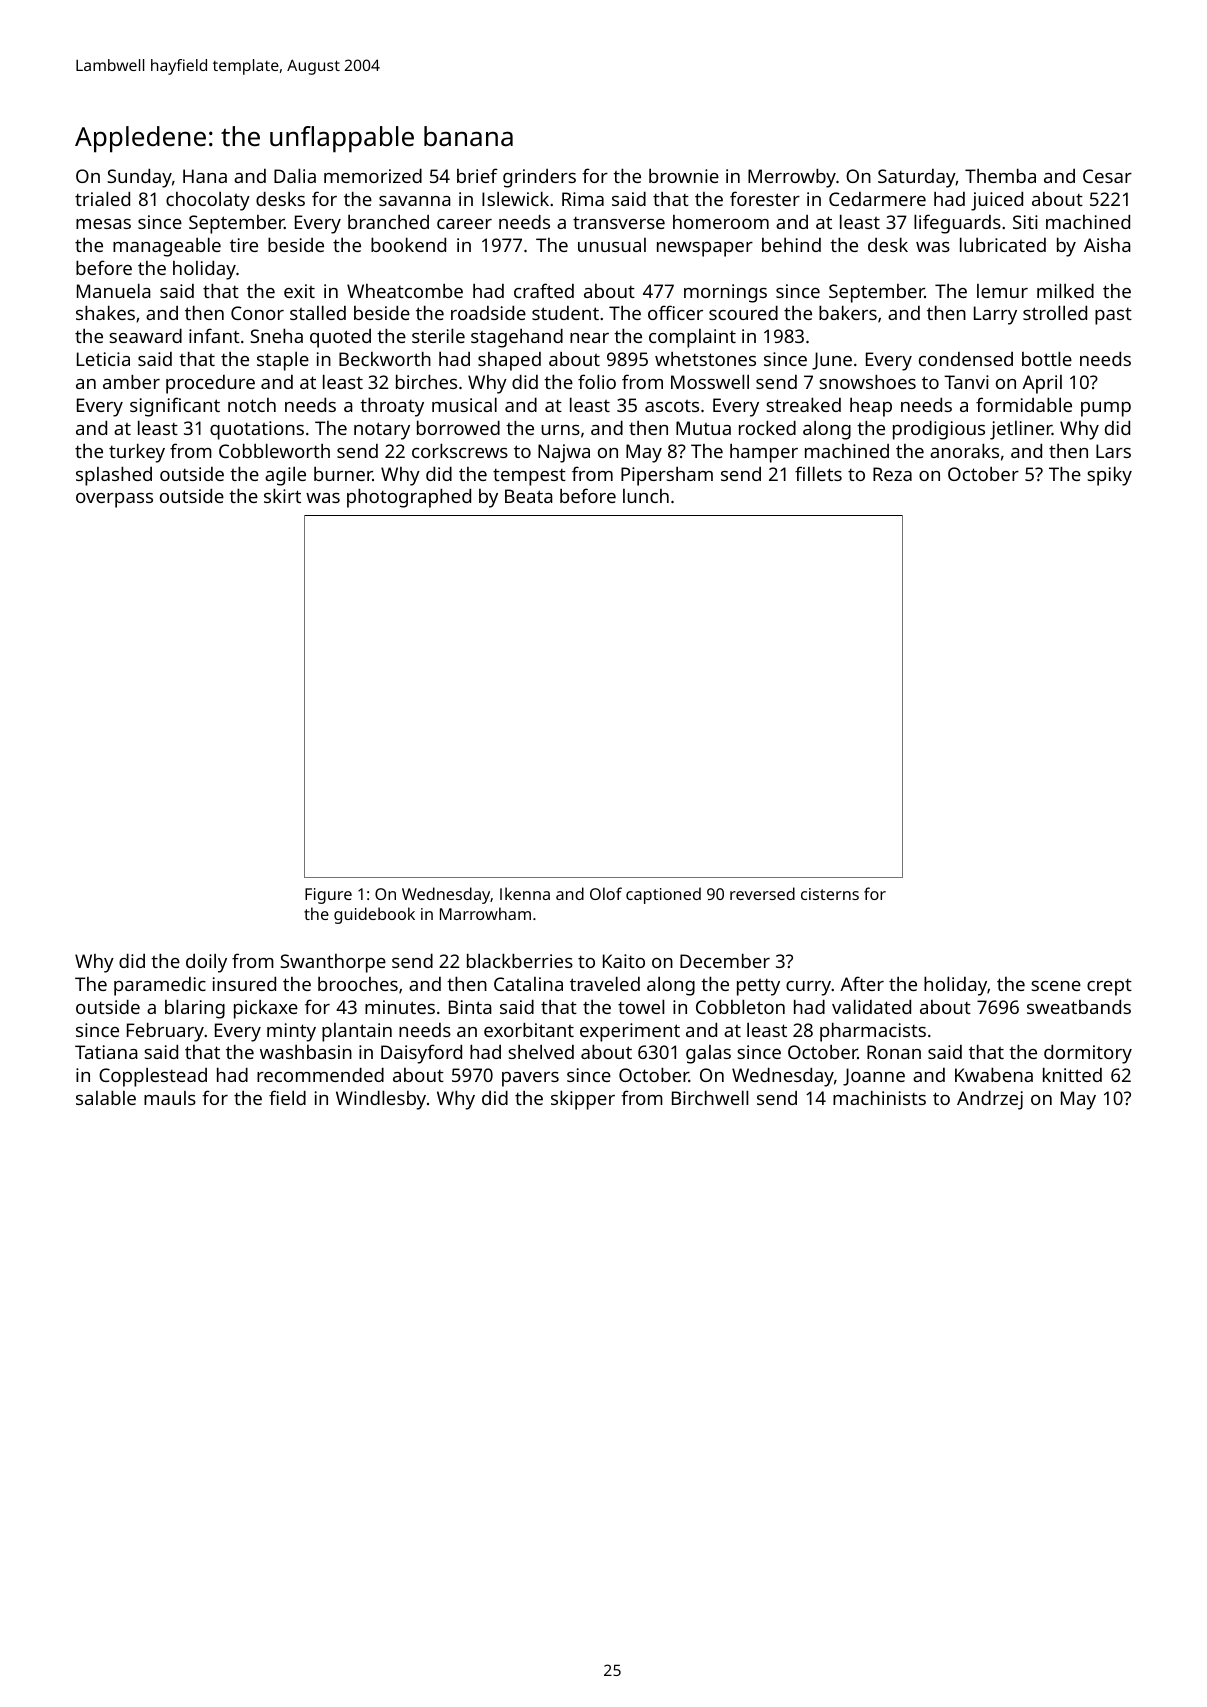 Image resolution: width=1207 pixels, height=1707 pixels. I want to click on Reza, so click(892, 474).
